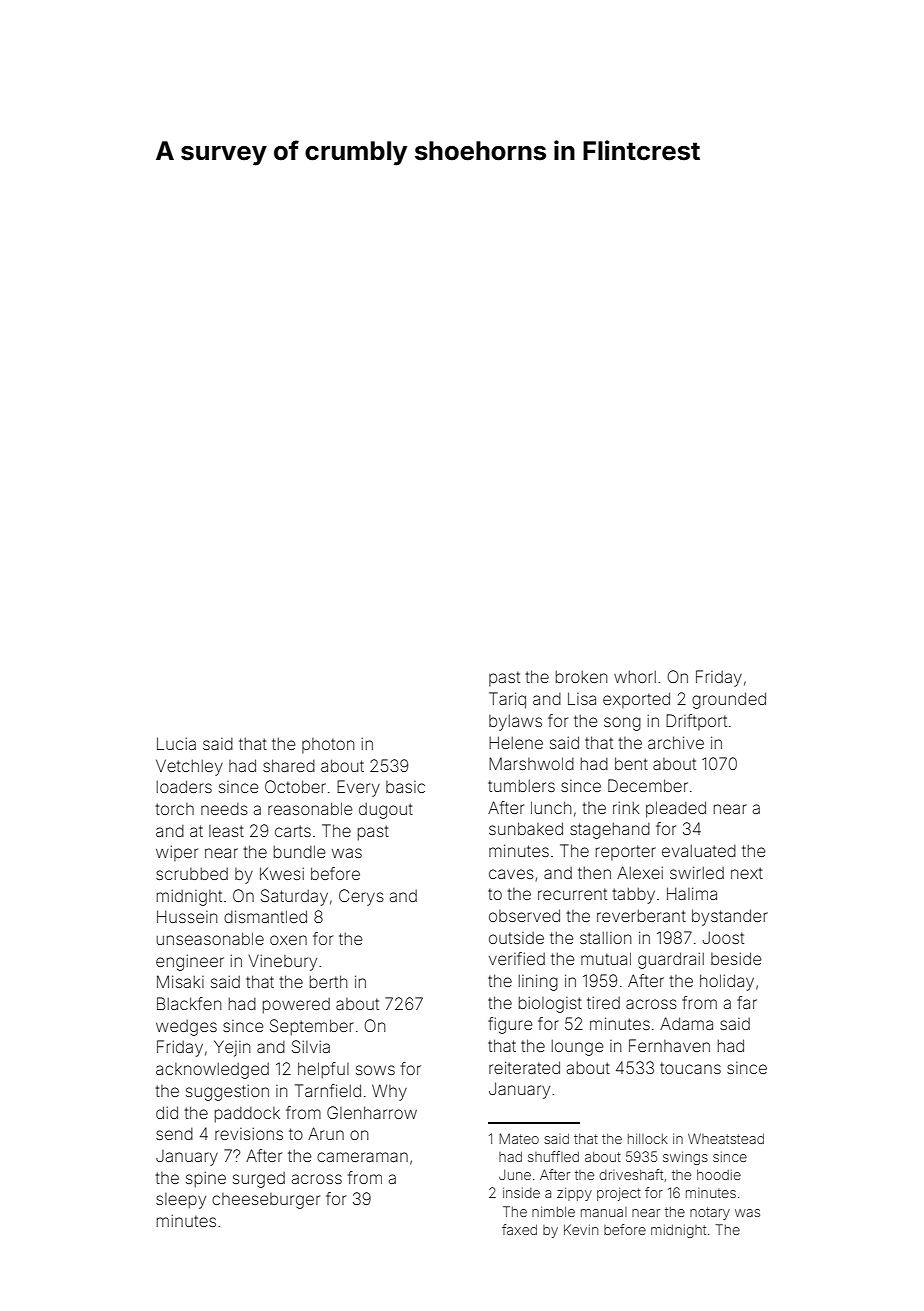  What do you see at coordinates (516, 742) in the document?
I see `Helene` at bounding box center [516, 742].
